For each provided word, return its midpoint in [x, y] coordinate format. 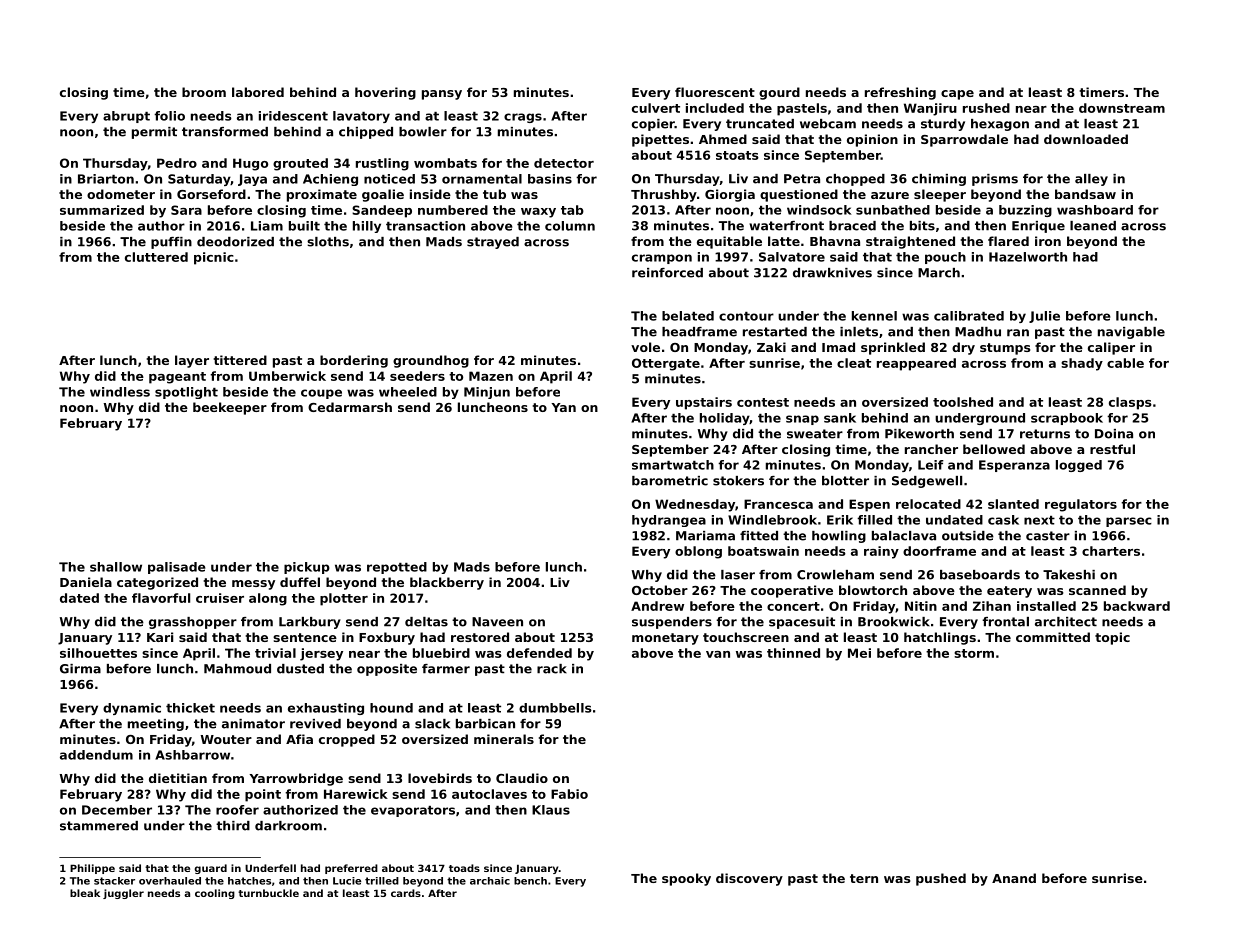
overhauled [170, 881]
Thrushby [664, 195]
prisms [995, 180]
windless [120, 392]
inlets [859, 332]
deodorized [235, 242]
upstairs [704, 403]
